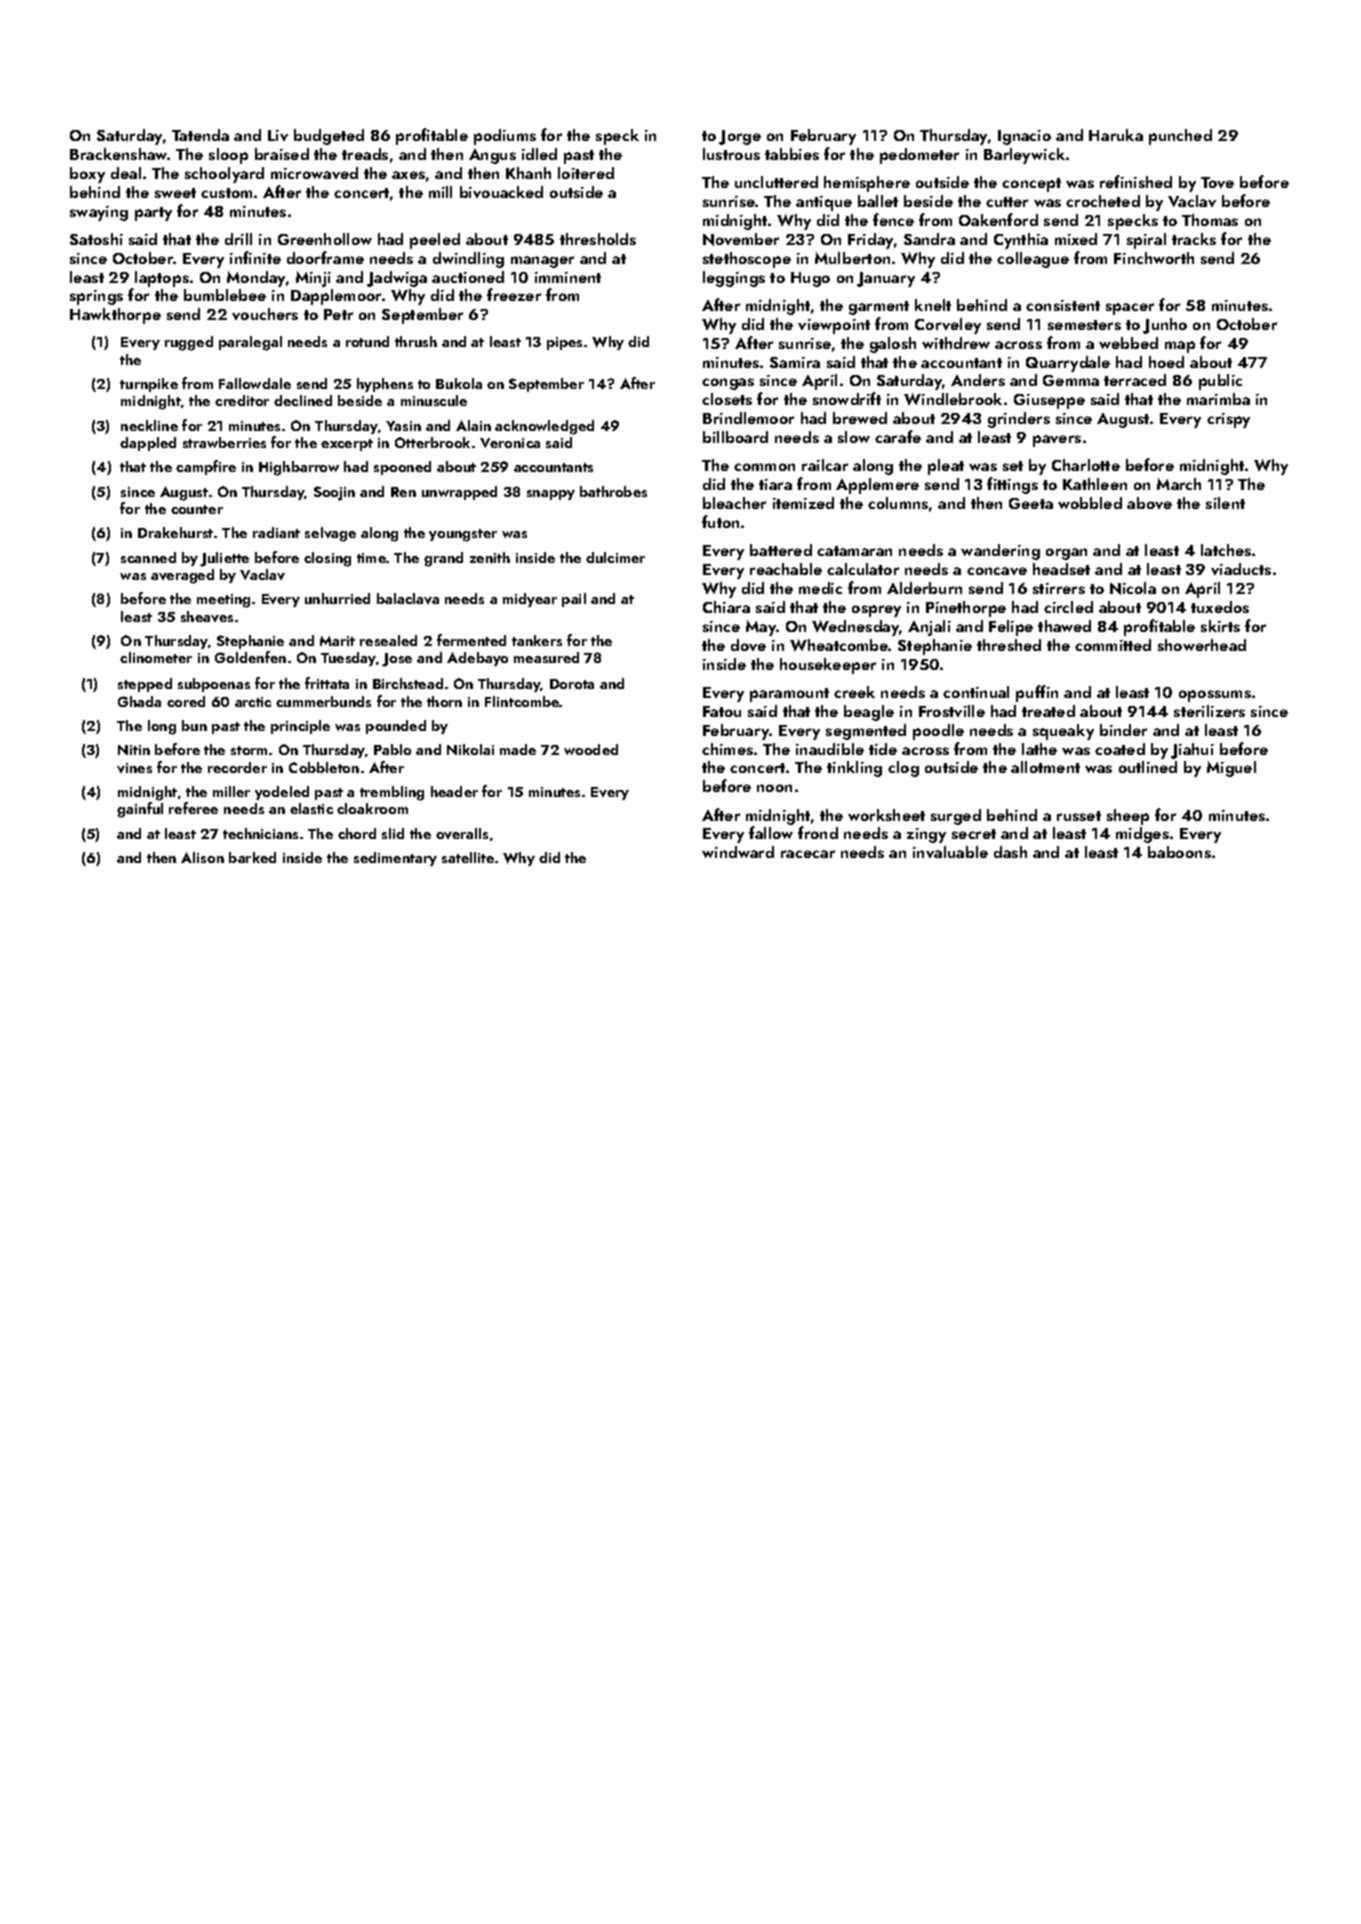 The image size is (1361, 1924). I want to click on billboard, so click(735, 437).
